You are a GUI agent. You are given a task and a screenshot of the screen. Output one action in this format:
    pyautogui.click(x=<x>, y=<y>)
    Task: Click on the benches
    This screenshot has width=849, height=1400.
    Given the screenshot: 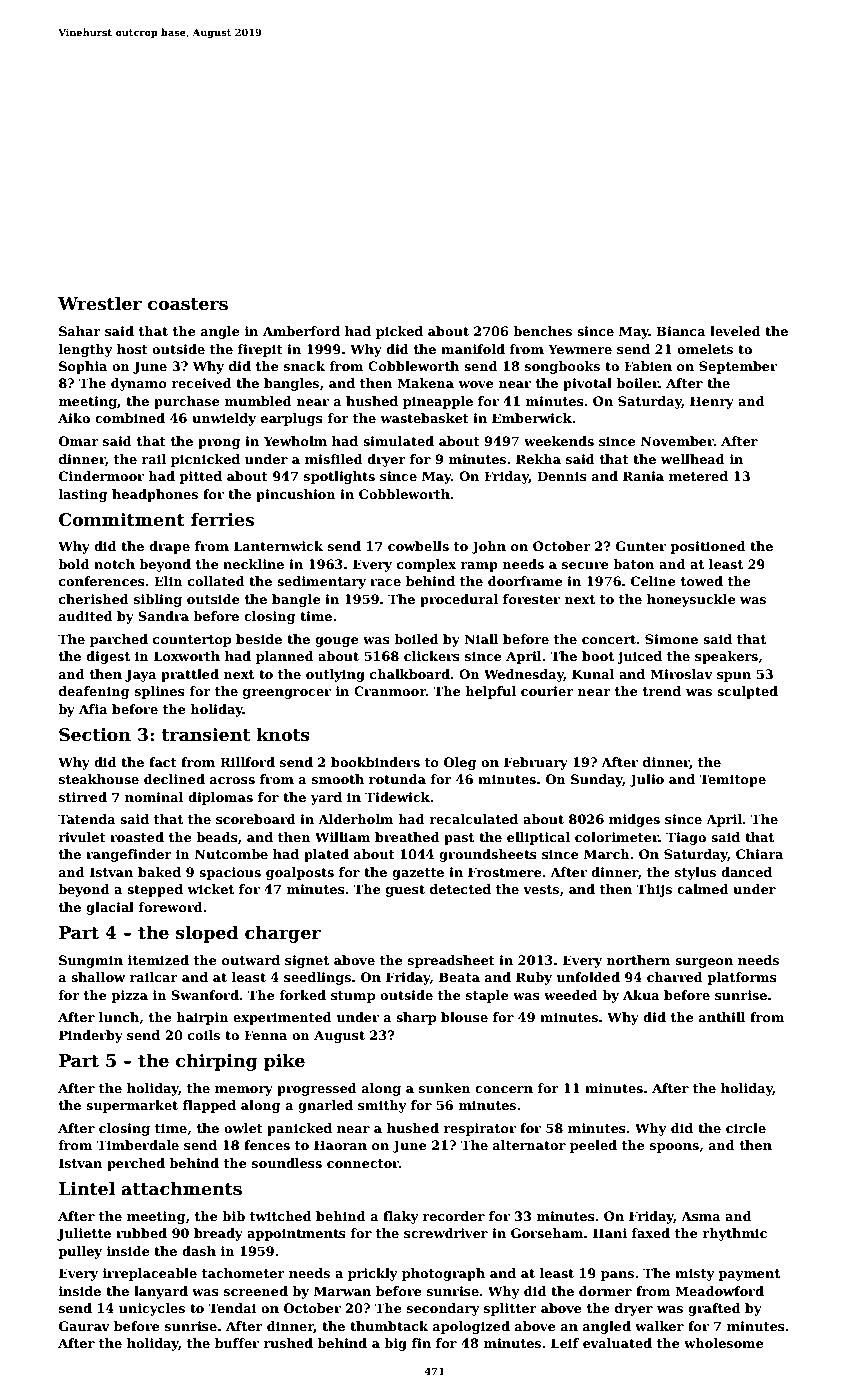 What is the action you would take?
    pyautogui.click(x=542, y=331)
